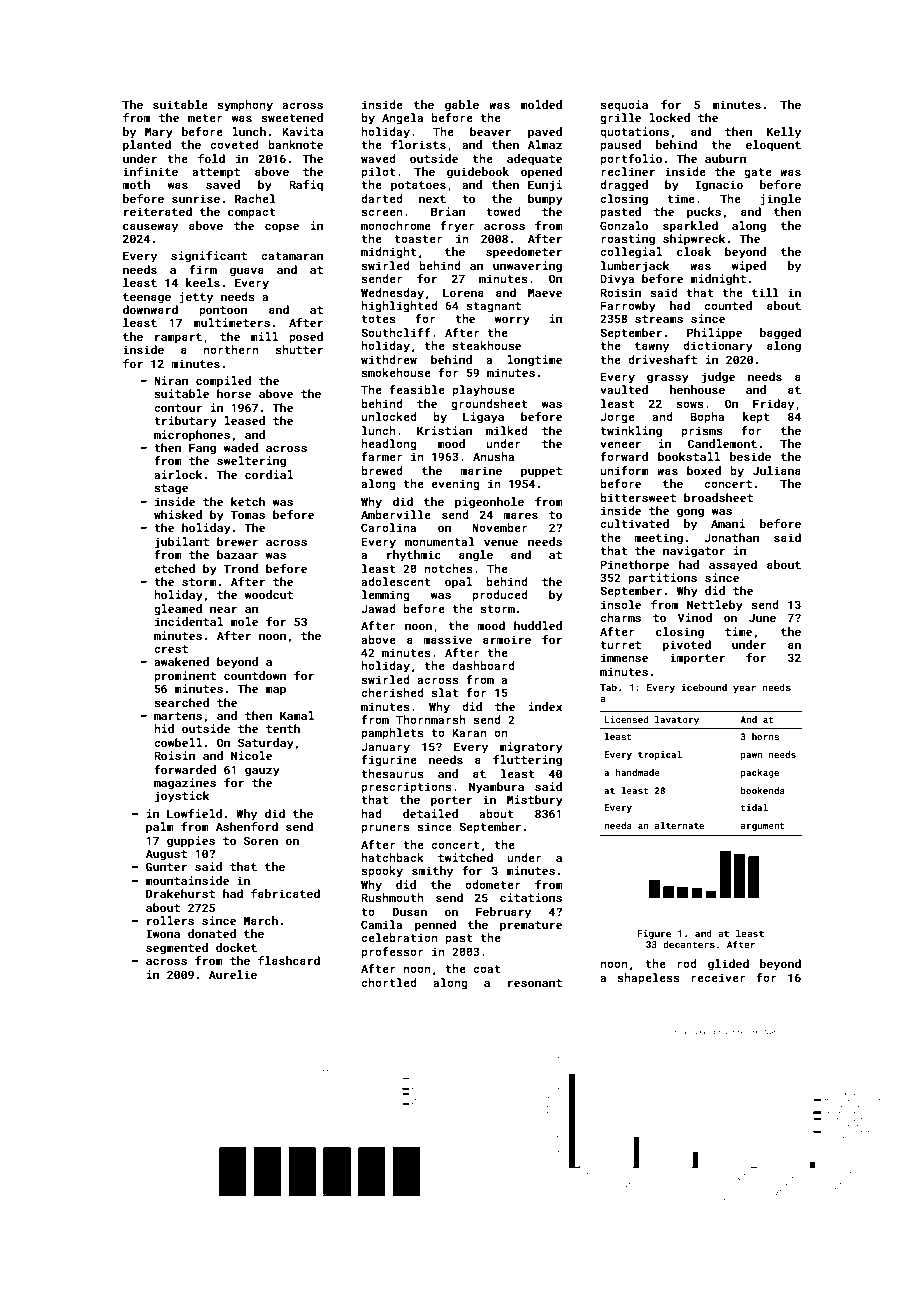 The height and width of the screenshot is (1308, 924). Describe the element at coordinates (269, 474) in the screenshot. I see `cordial` at that location.
